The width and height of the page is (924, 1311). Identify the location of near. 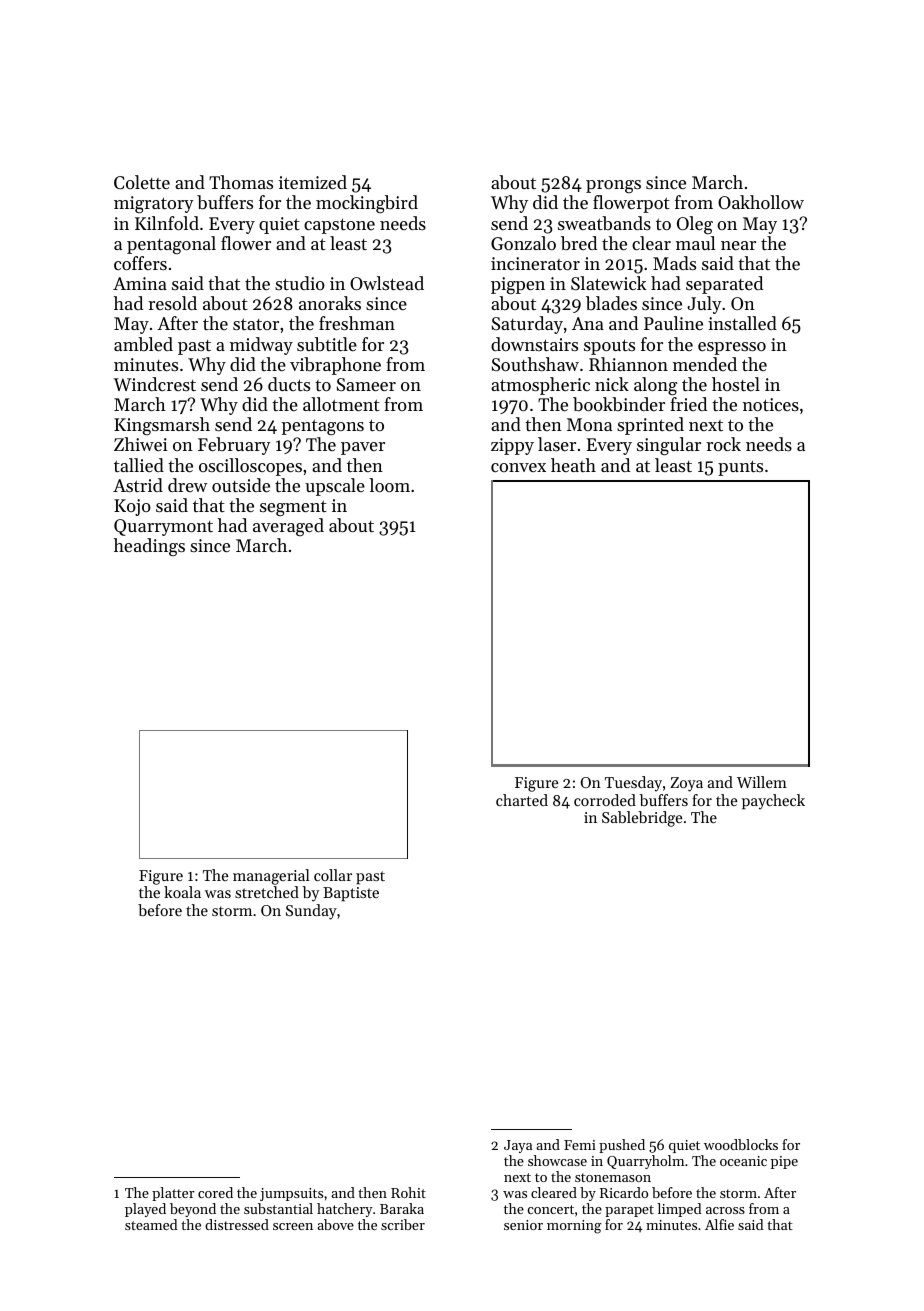
(738, 245).
